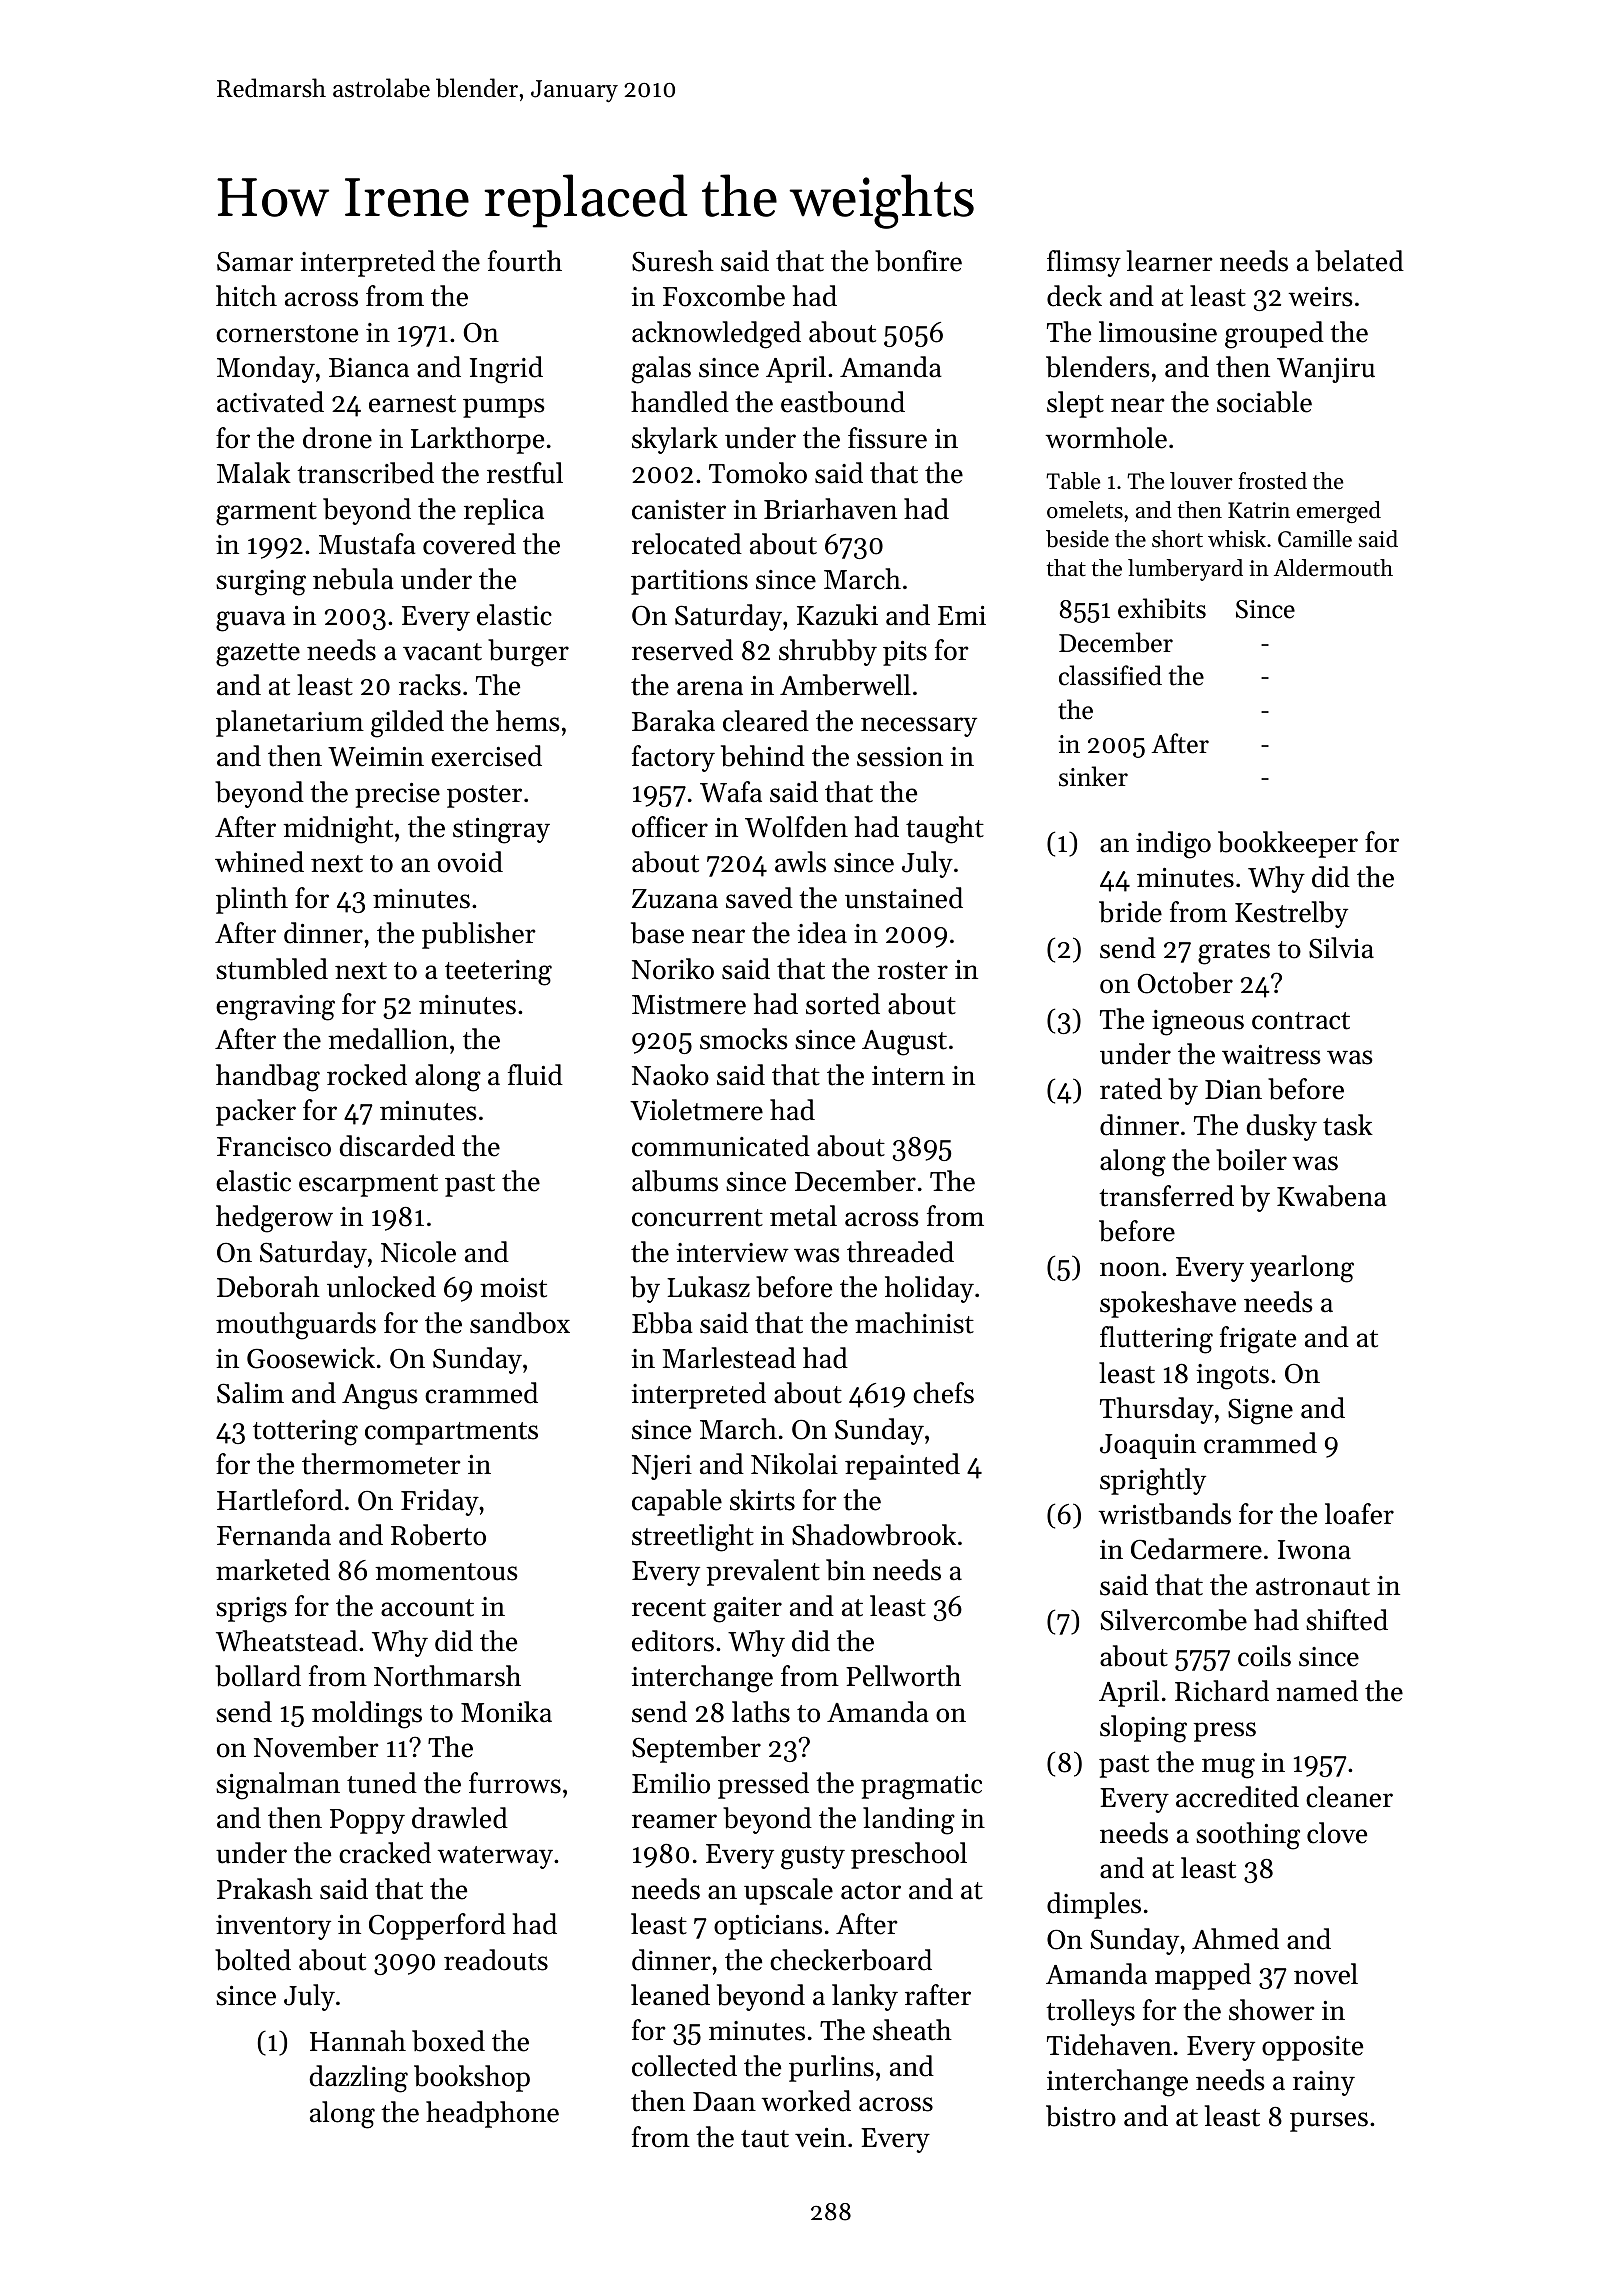 The height and width of the page is (2292, 1620). Describe the element at coordinates (765, 2139) in the page. I see `taut` at that location.
